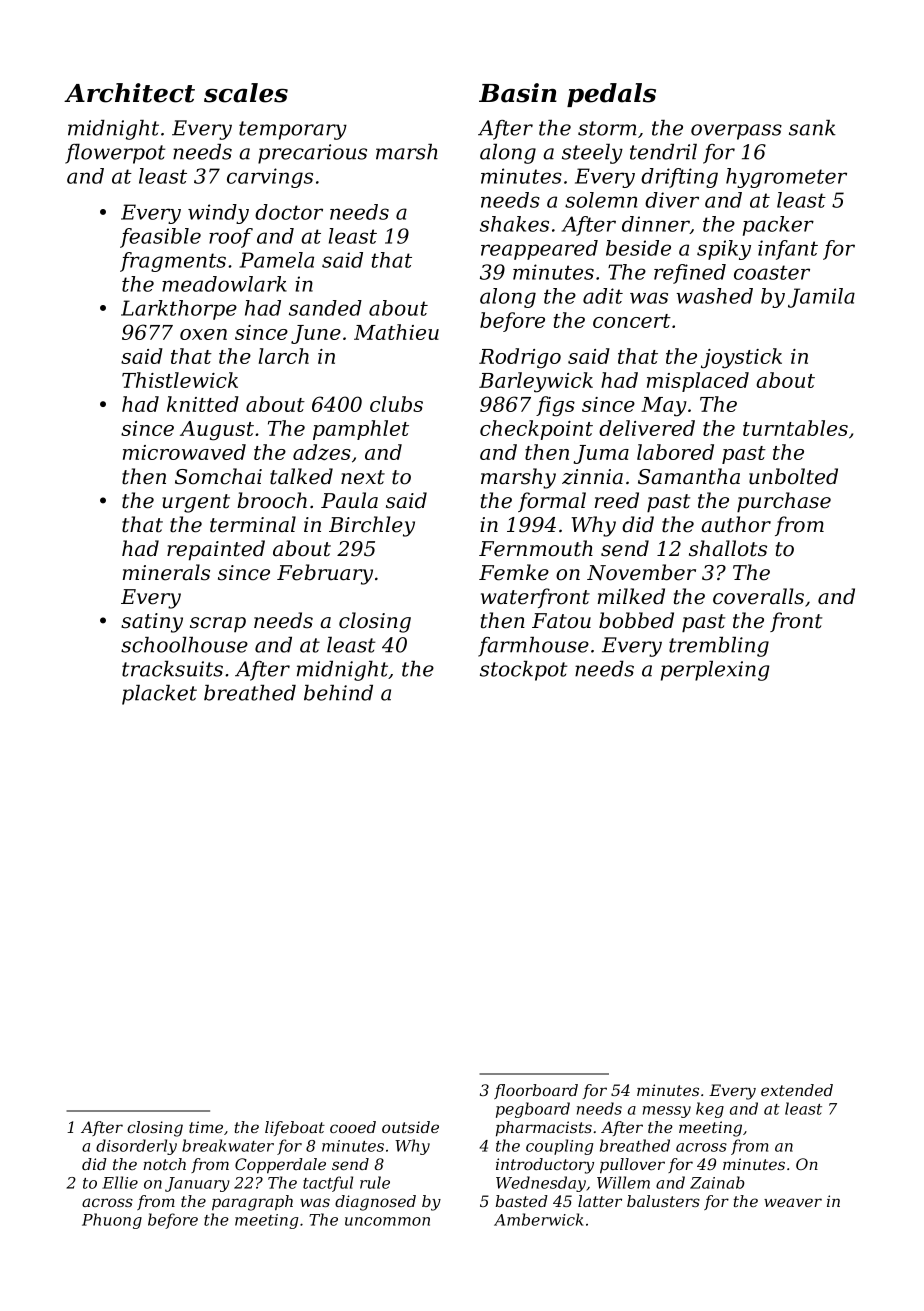 The width and height of the screenshot is (924, 1311). Describe the element at coordinates (338, 693) in the screenshot. I see `behind` at that location.
